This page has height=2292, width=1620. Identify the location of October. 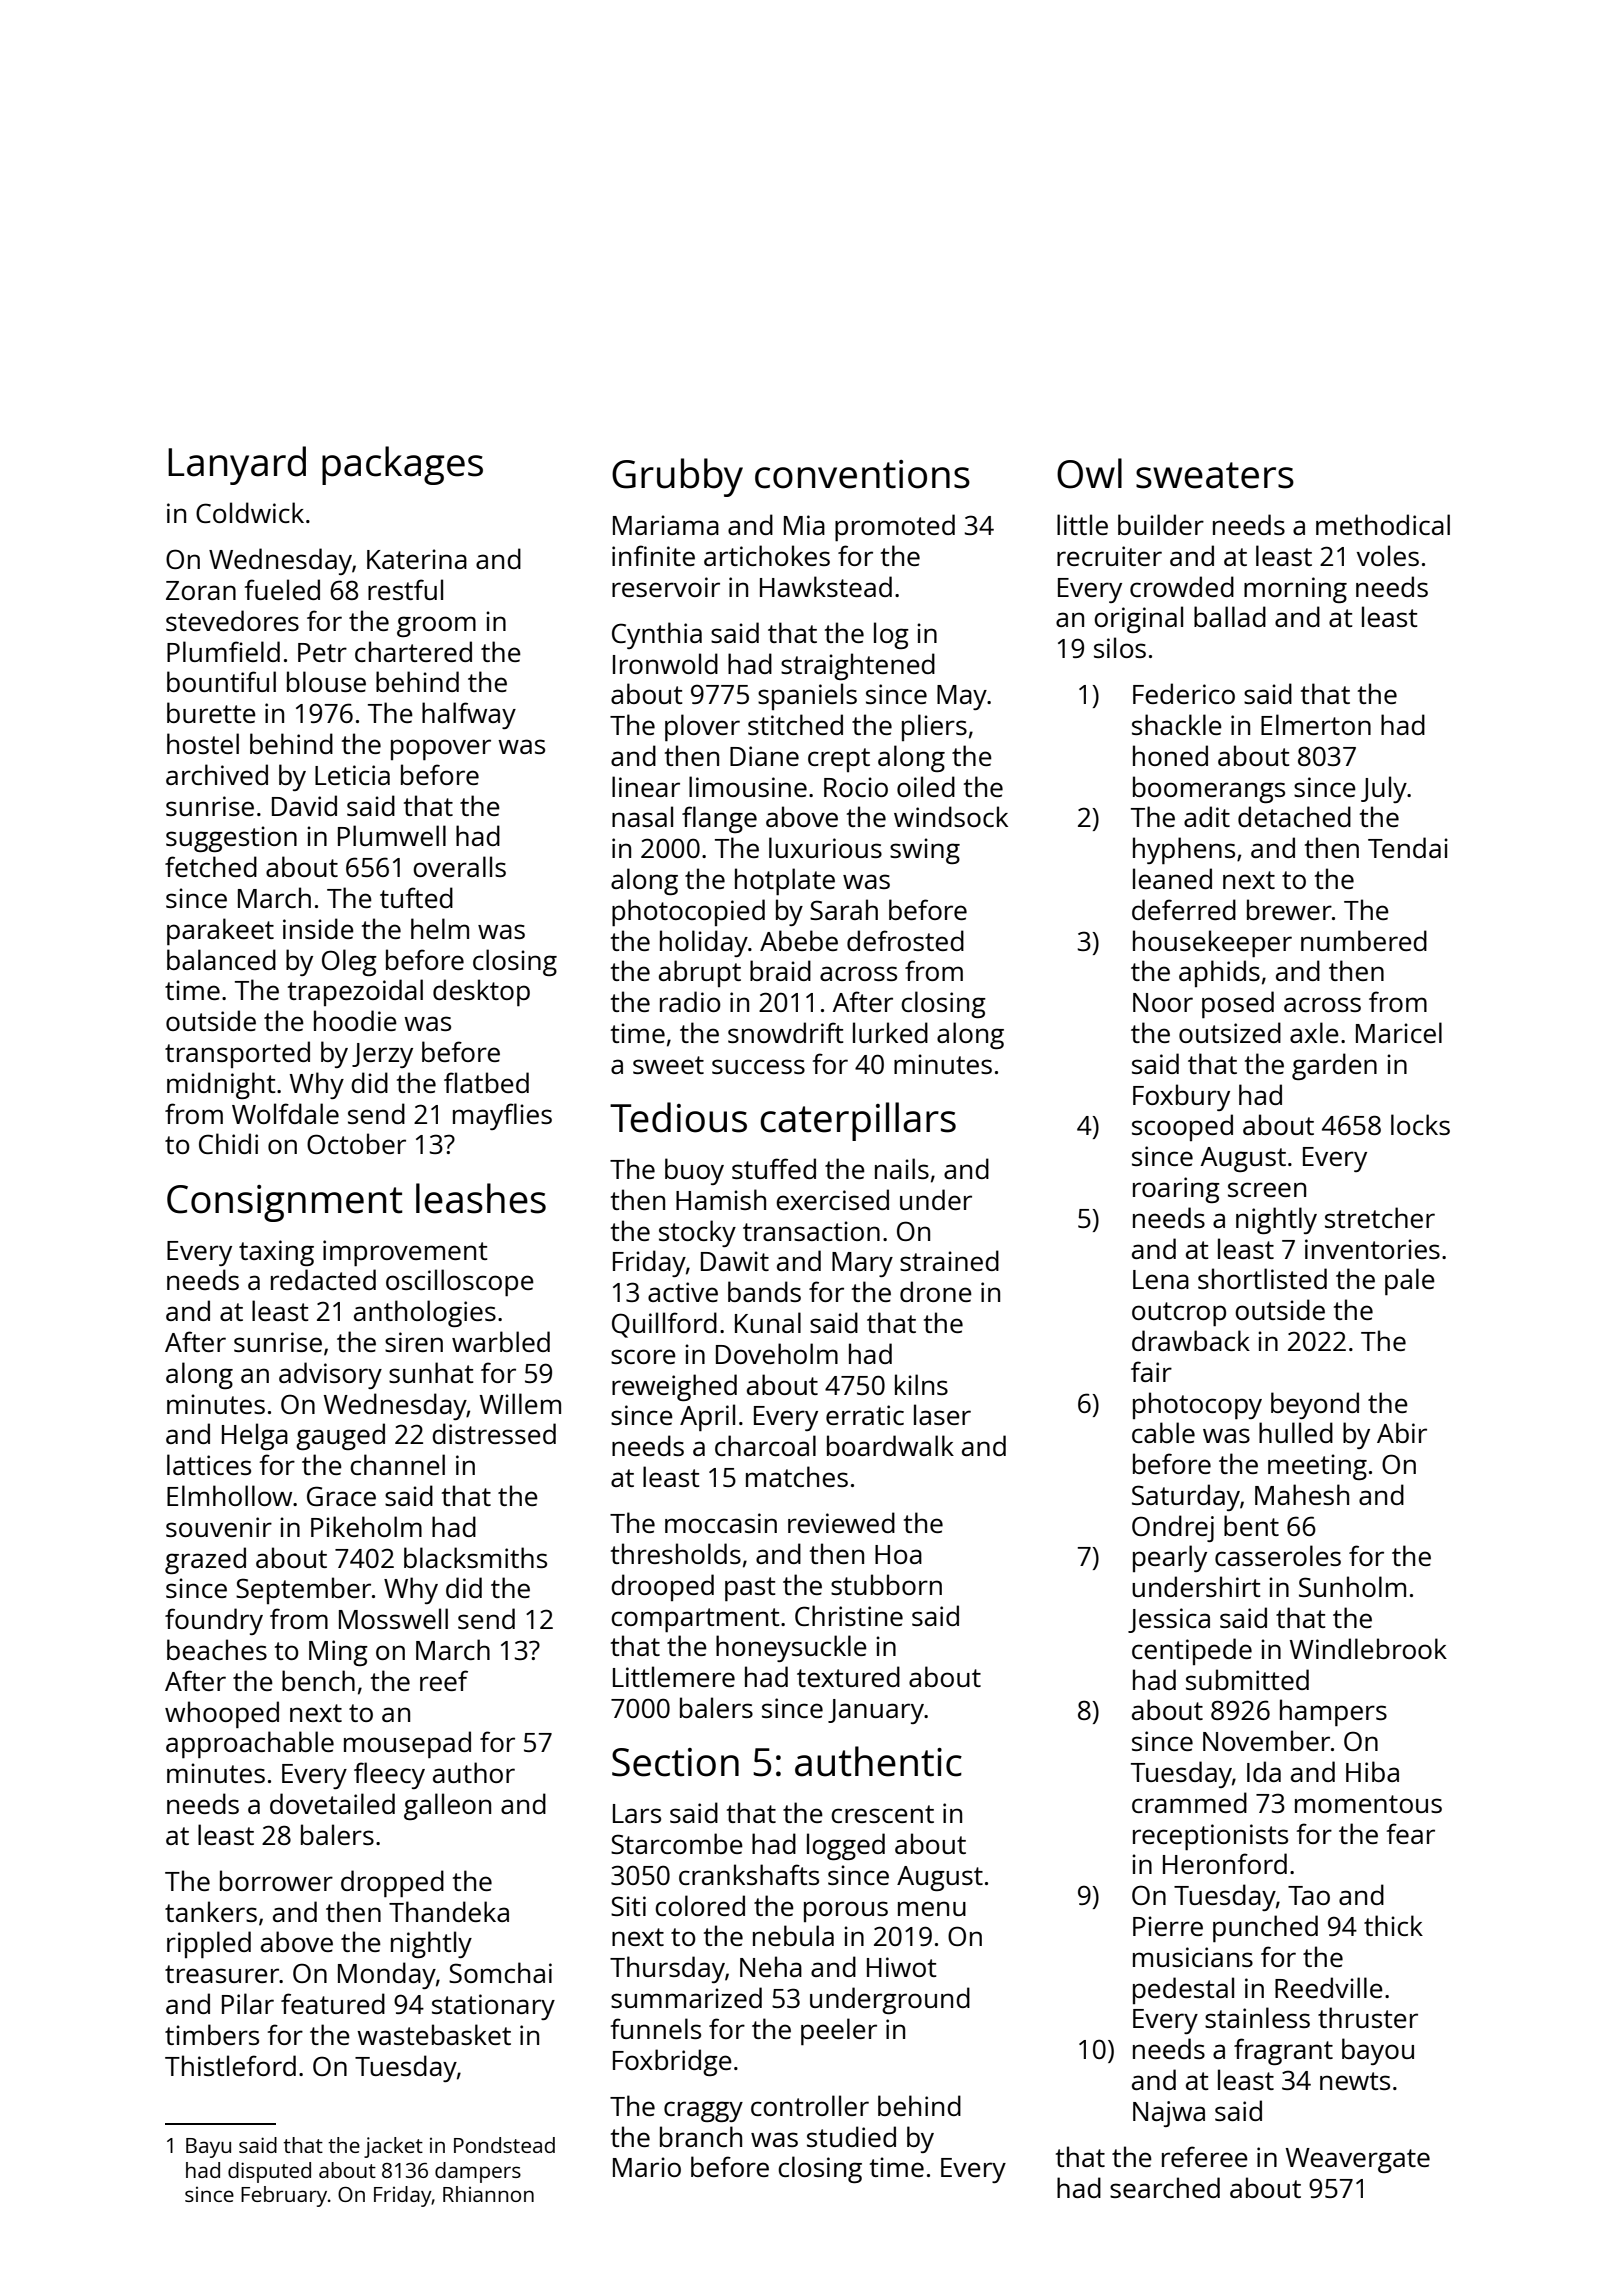
(356, 1143).
